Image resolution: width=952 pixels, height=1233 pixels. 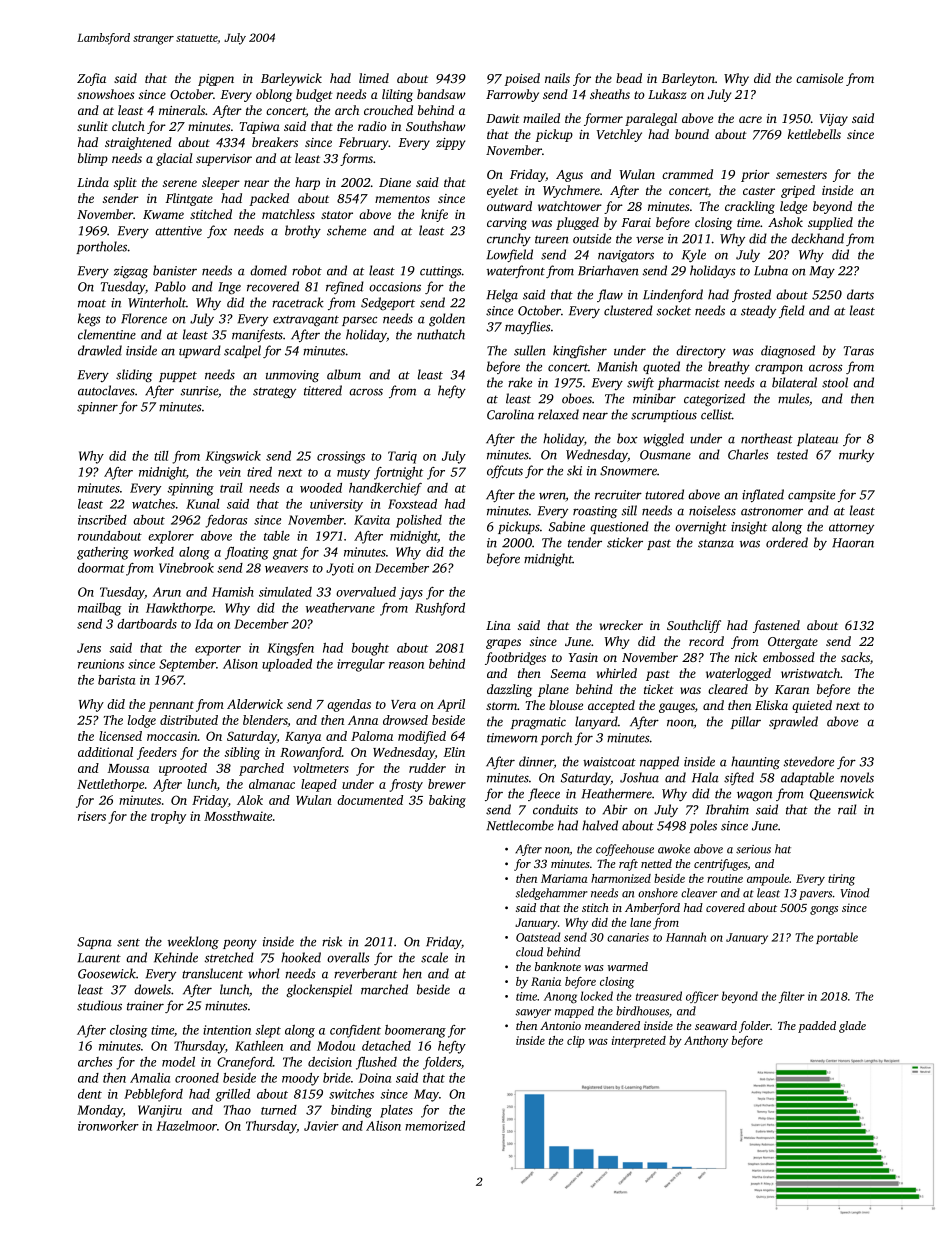 I want to click on camisole, so click(x=819, y=78).
